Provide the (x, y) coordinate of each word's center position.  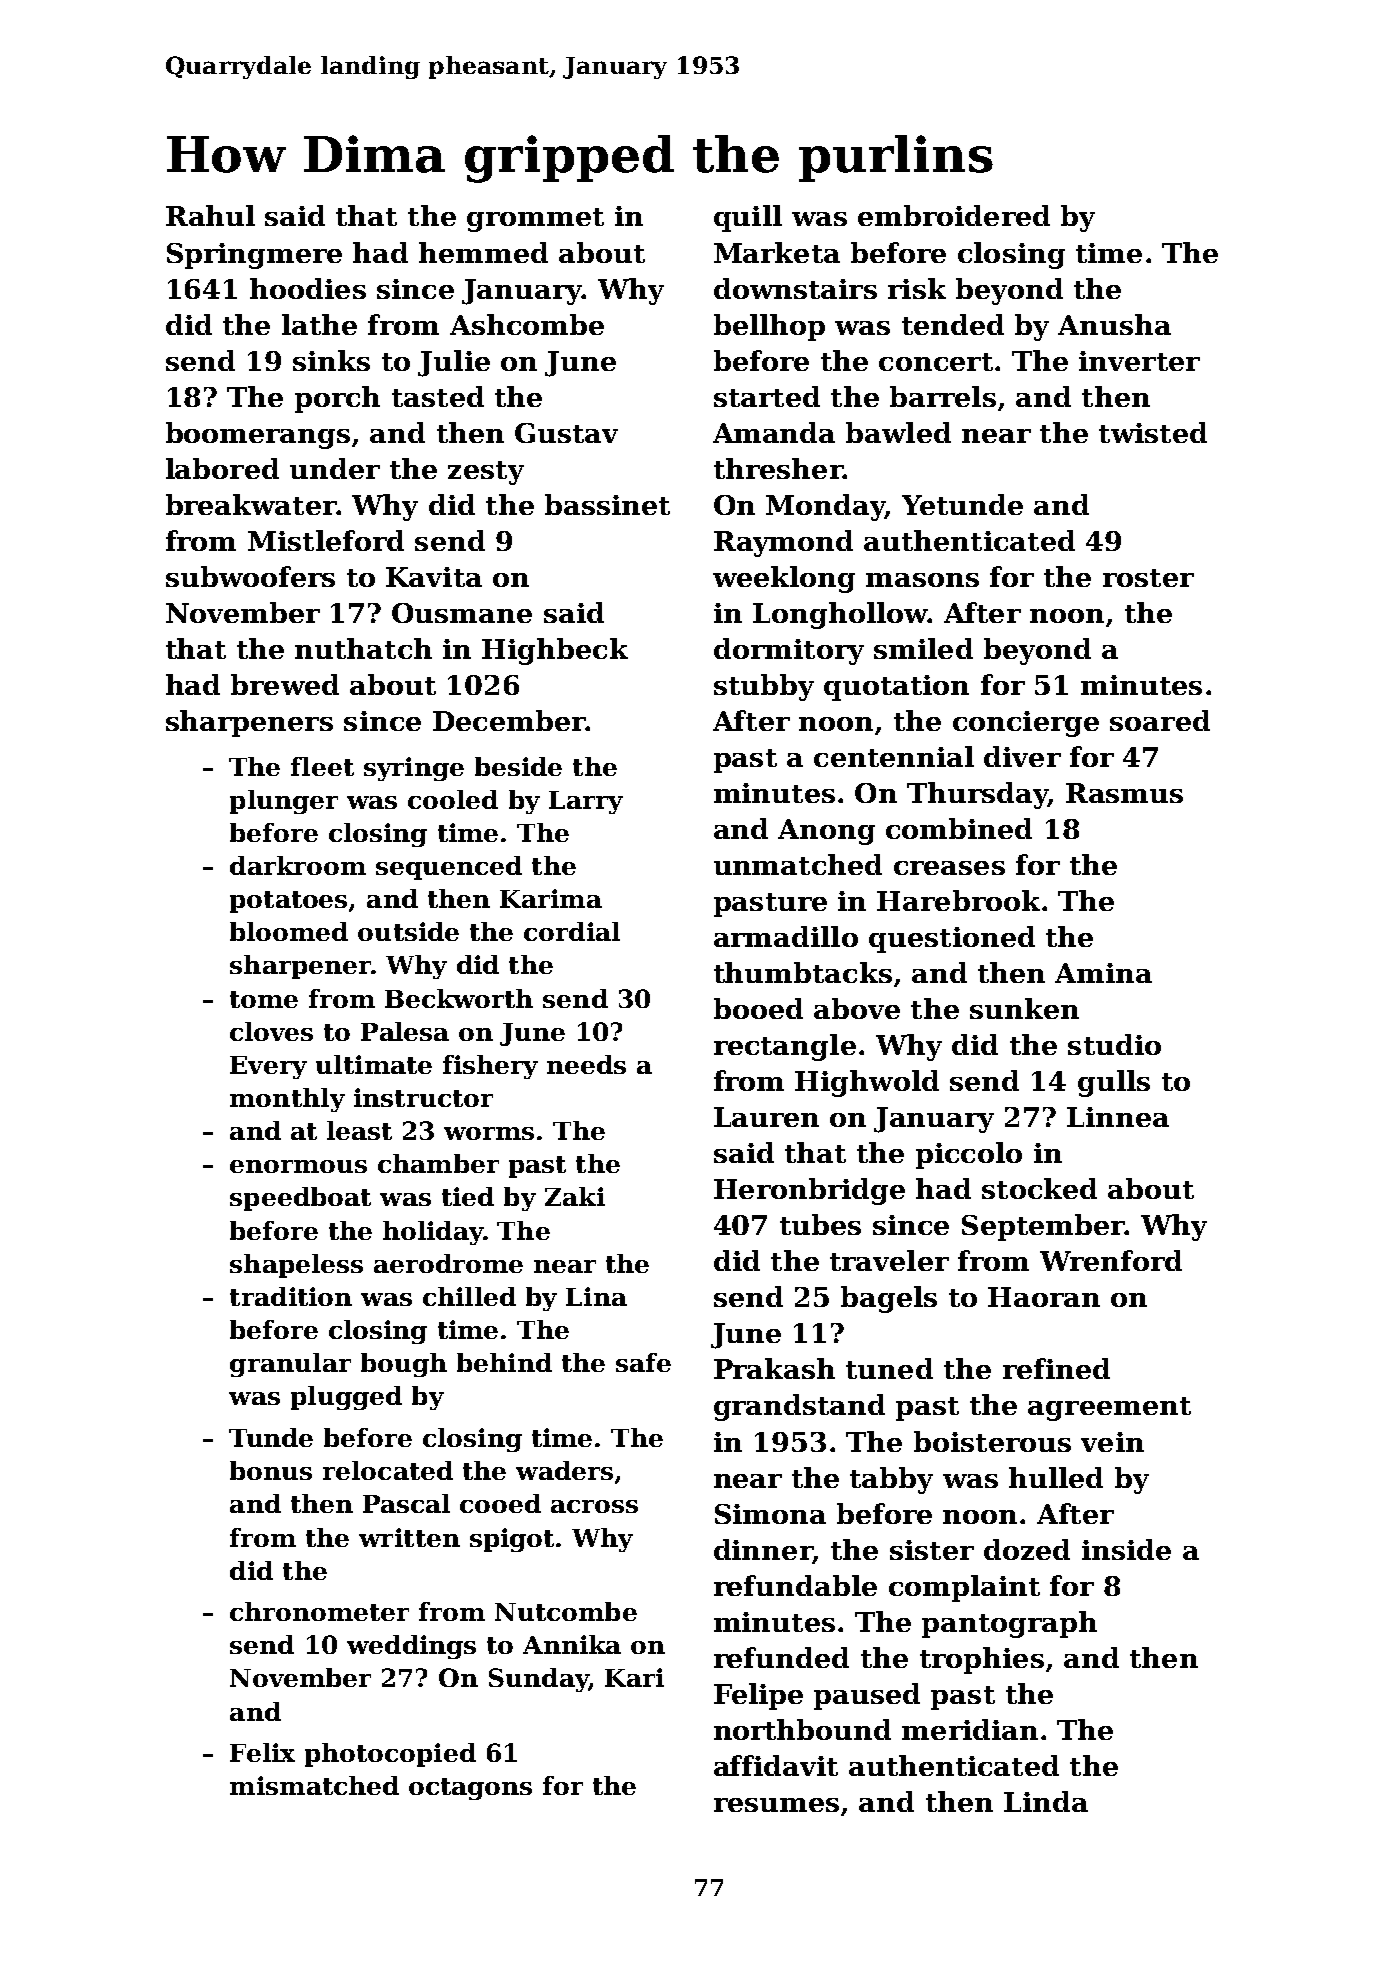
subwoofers (250, 576)
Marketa (777, 252)
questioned (952, 939)
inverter (1139, 361)
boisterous (992, 1441)
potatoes (288, 902)
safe (643, 1362)
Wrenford (1111, 1260)
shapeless (296, 1266)
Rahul (210, 215)
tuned (889, 1368)
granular (290, 1365)
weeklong (784, 579)
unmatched (798, 864)
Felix (262, 1752)
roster (1148, 578)
